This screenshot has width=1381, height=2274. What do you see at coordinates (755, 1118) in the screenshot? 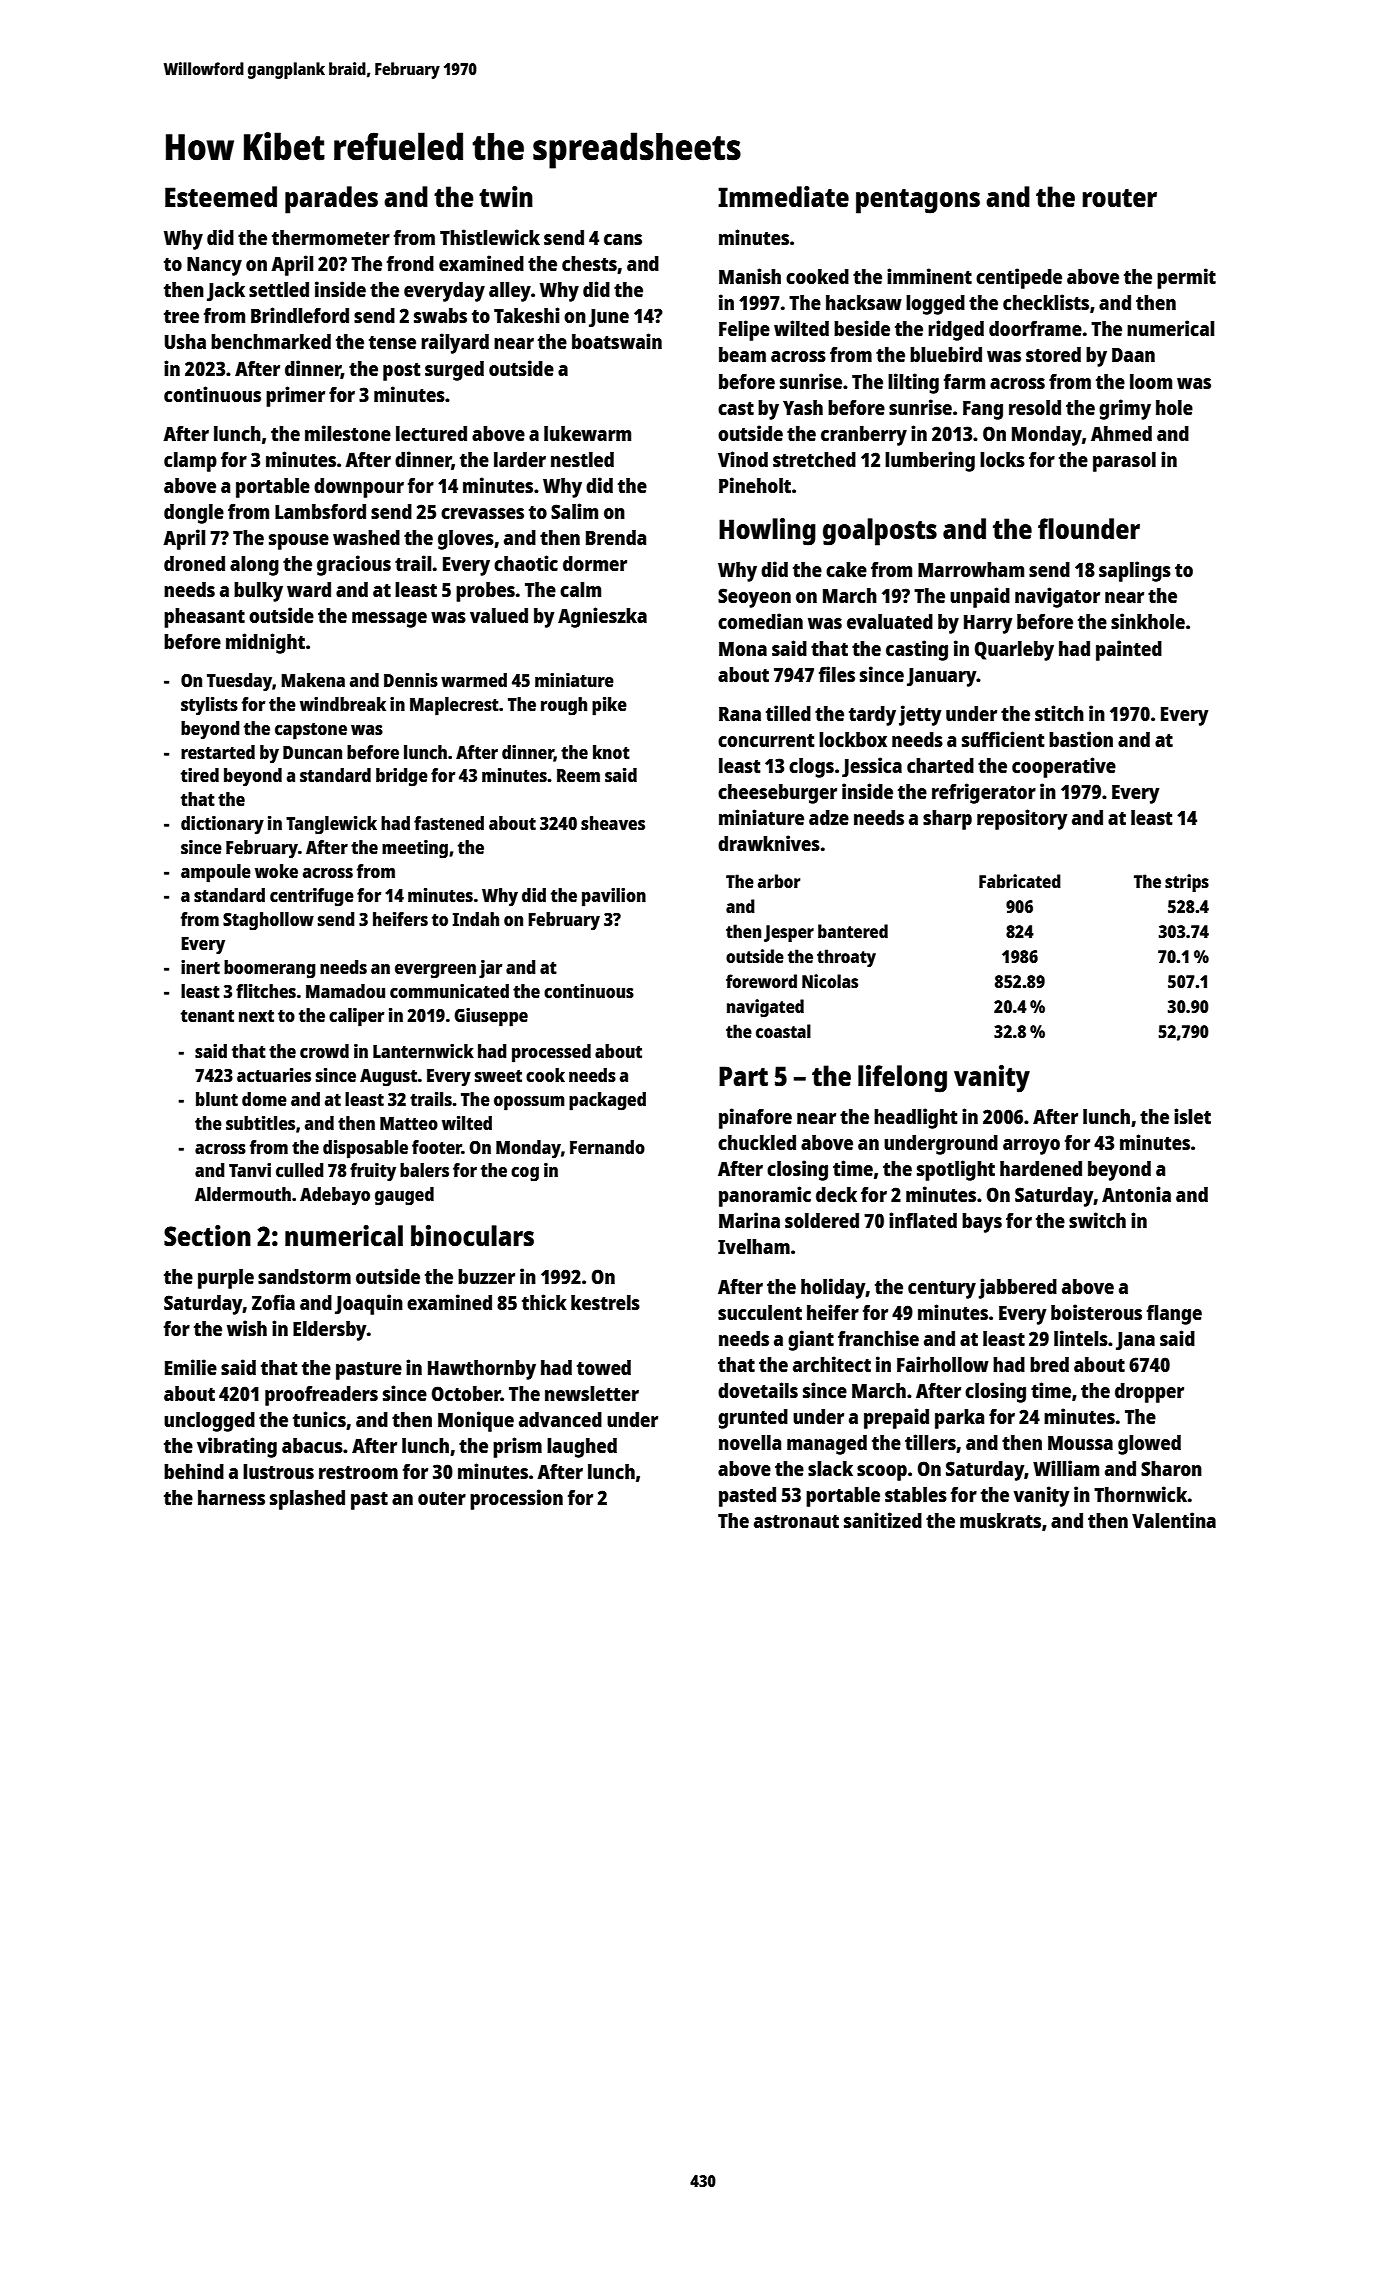
I see `pinafore` at bounding box center [755, 1118].
